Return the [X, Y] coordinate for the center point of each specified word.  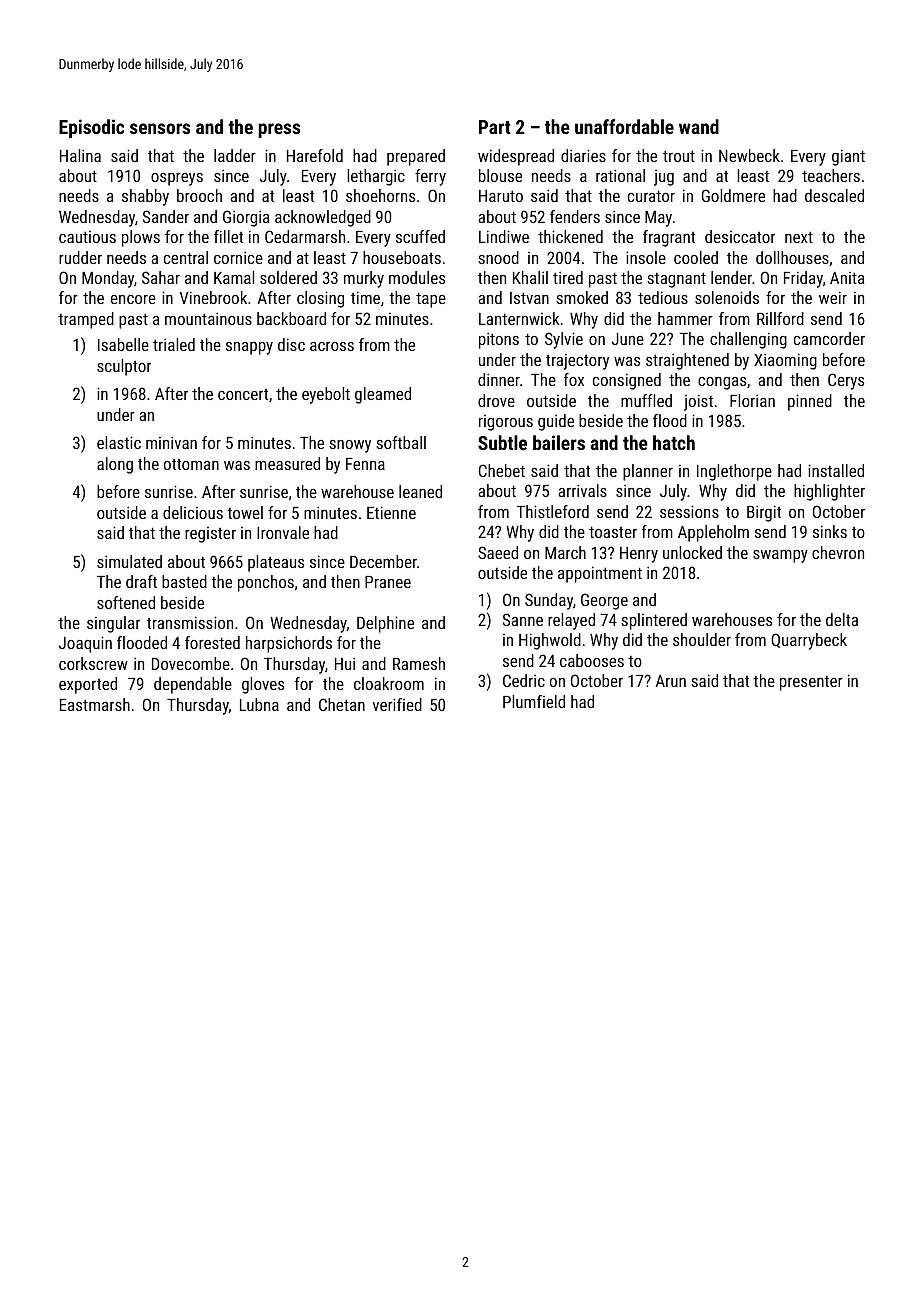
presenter [811, 683]
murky [364, 279]
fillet [228, 236]
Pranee [388, 582]
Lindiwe [504, 236]
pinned [810, 402]
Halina [80, 155]
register [210, 535]
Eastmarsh [95, 704]
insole [646, 257]
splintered [654, 621]
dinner [499, 379]
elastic [119, 442]
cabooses [592, 660]
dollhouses [792, 257]
